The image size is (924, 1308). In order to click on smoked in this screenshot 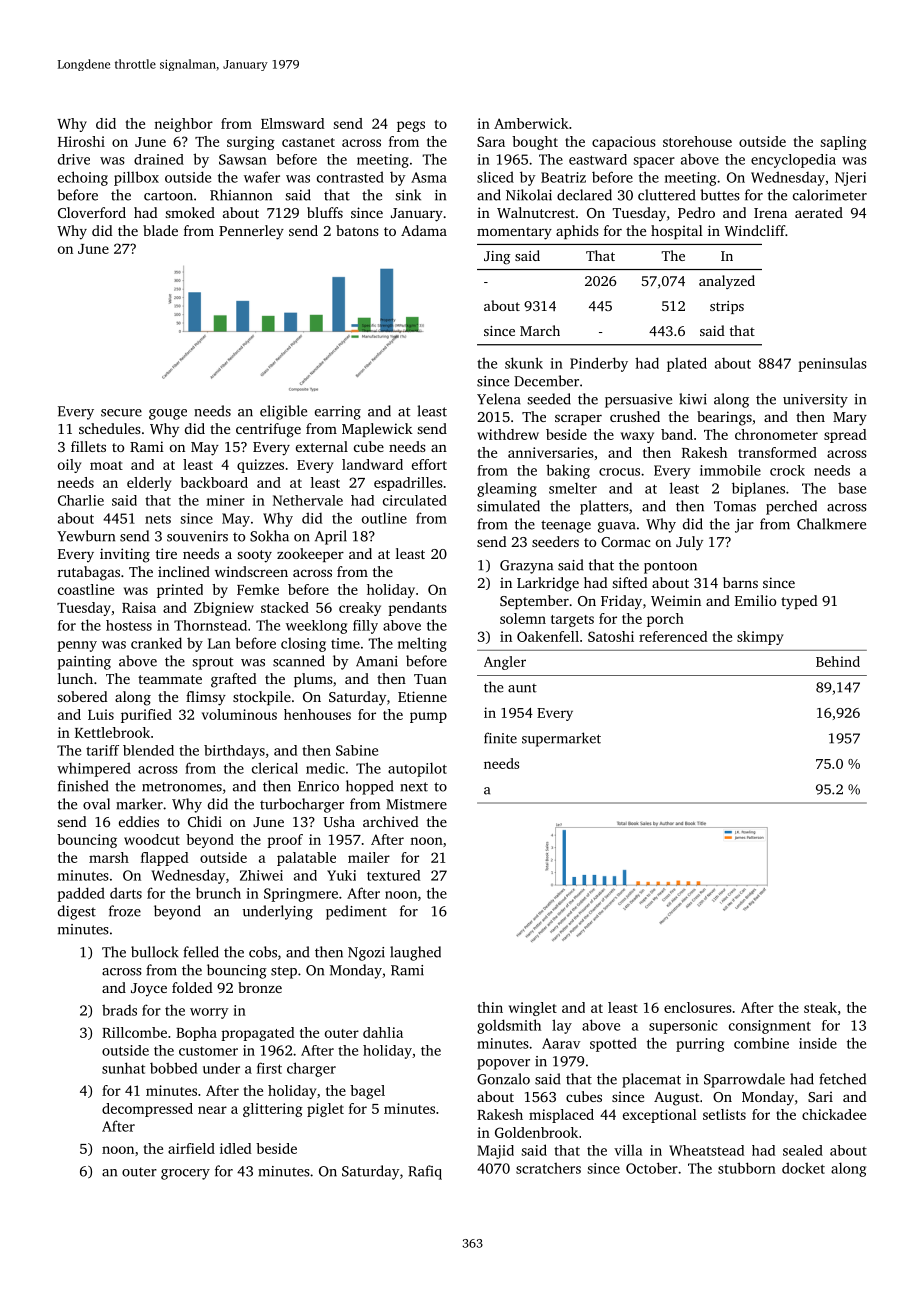, I will do `click(190, 212)`.
